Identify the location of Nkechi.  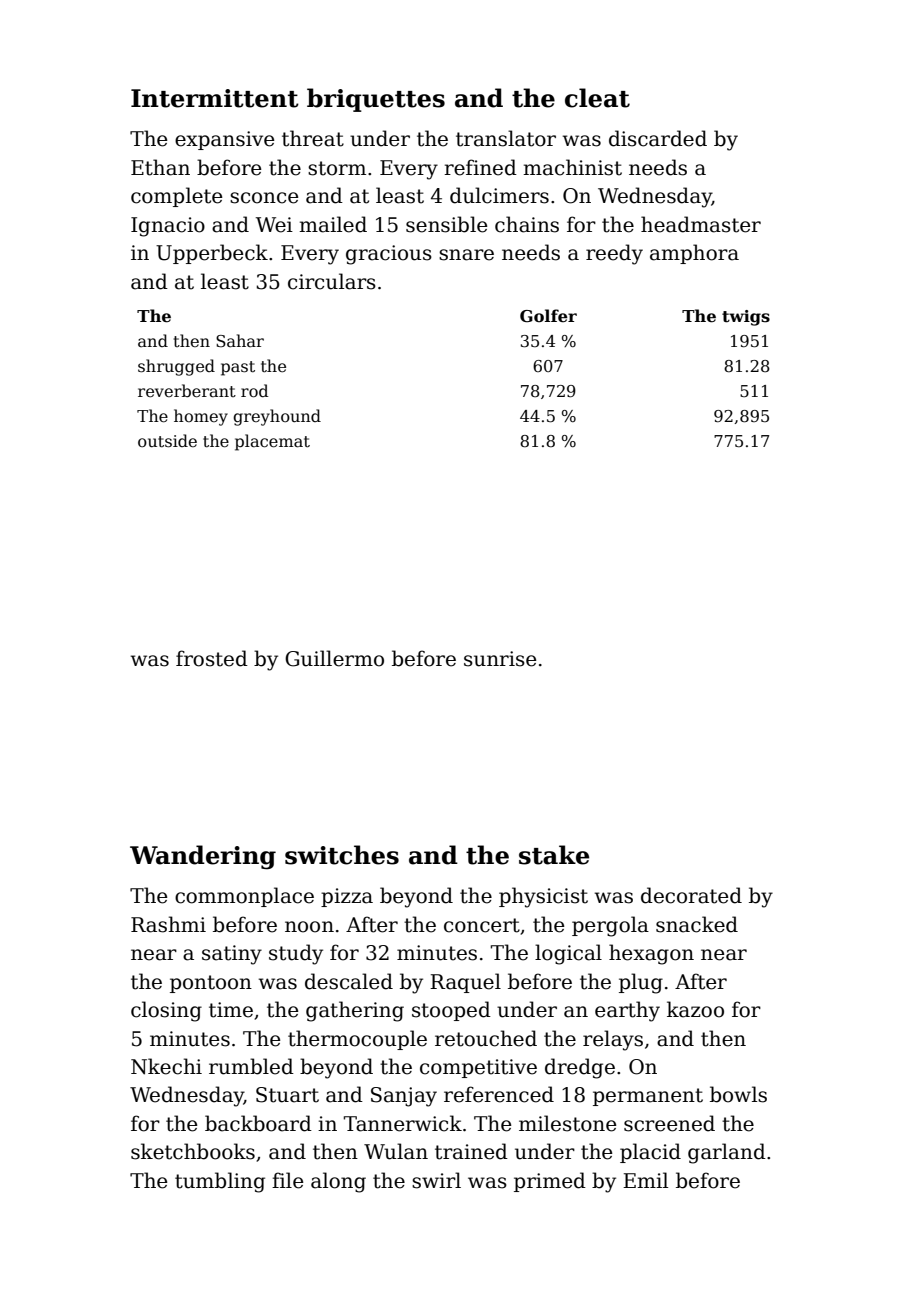
(166, 1066).
